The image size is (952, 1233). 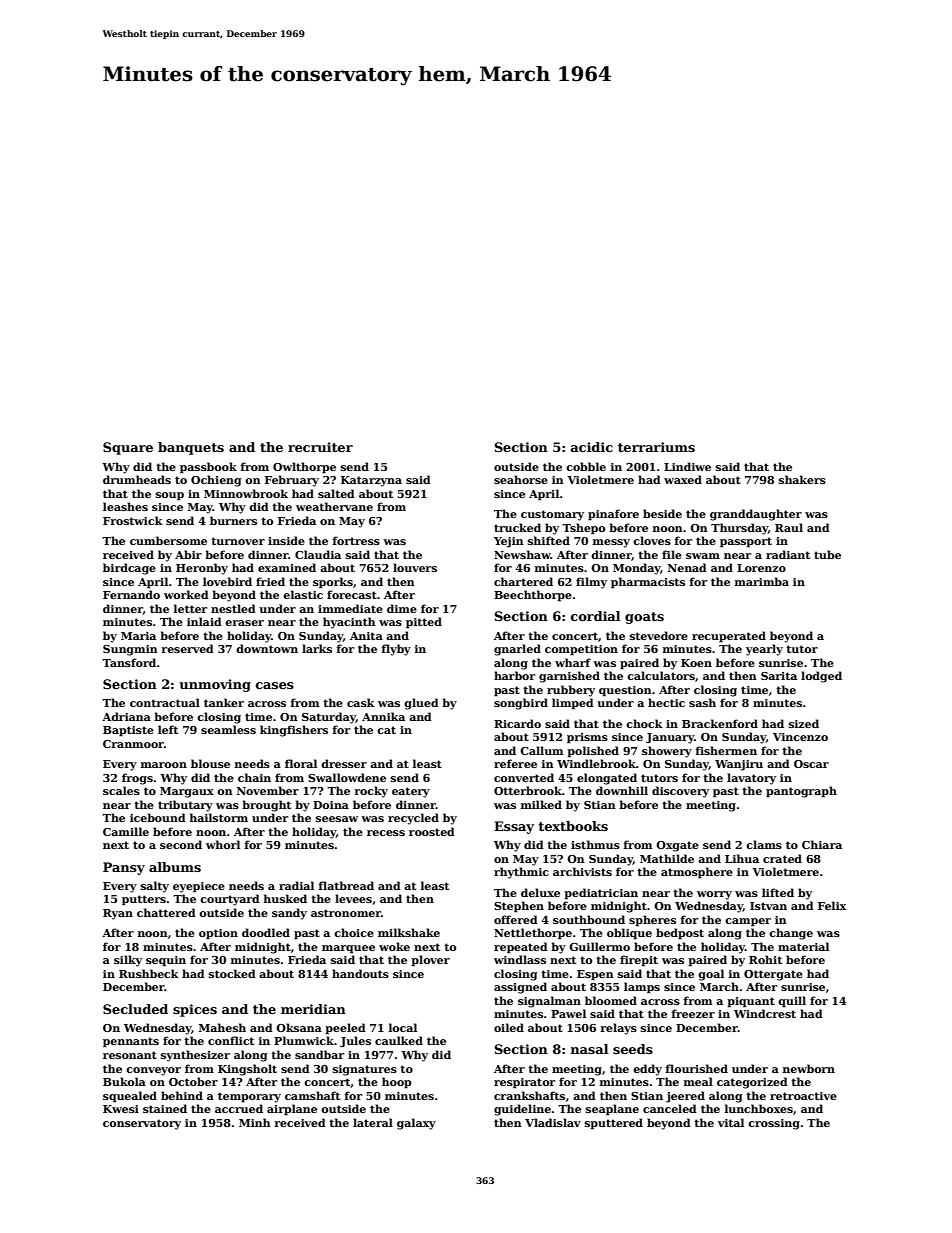 What do you see at coordinates (822, 844) in the document?
I see `Chiara` at bounding box center [822, 844].
